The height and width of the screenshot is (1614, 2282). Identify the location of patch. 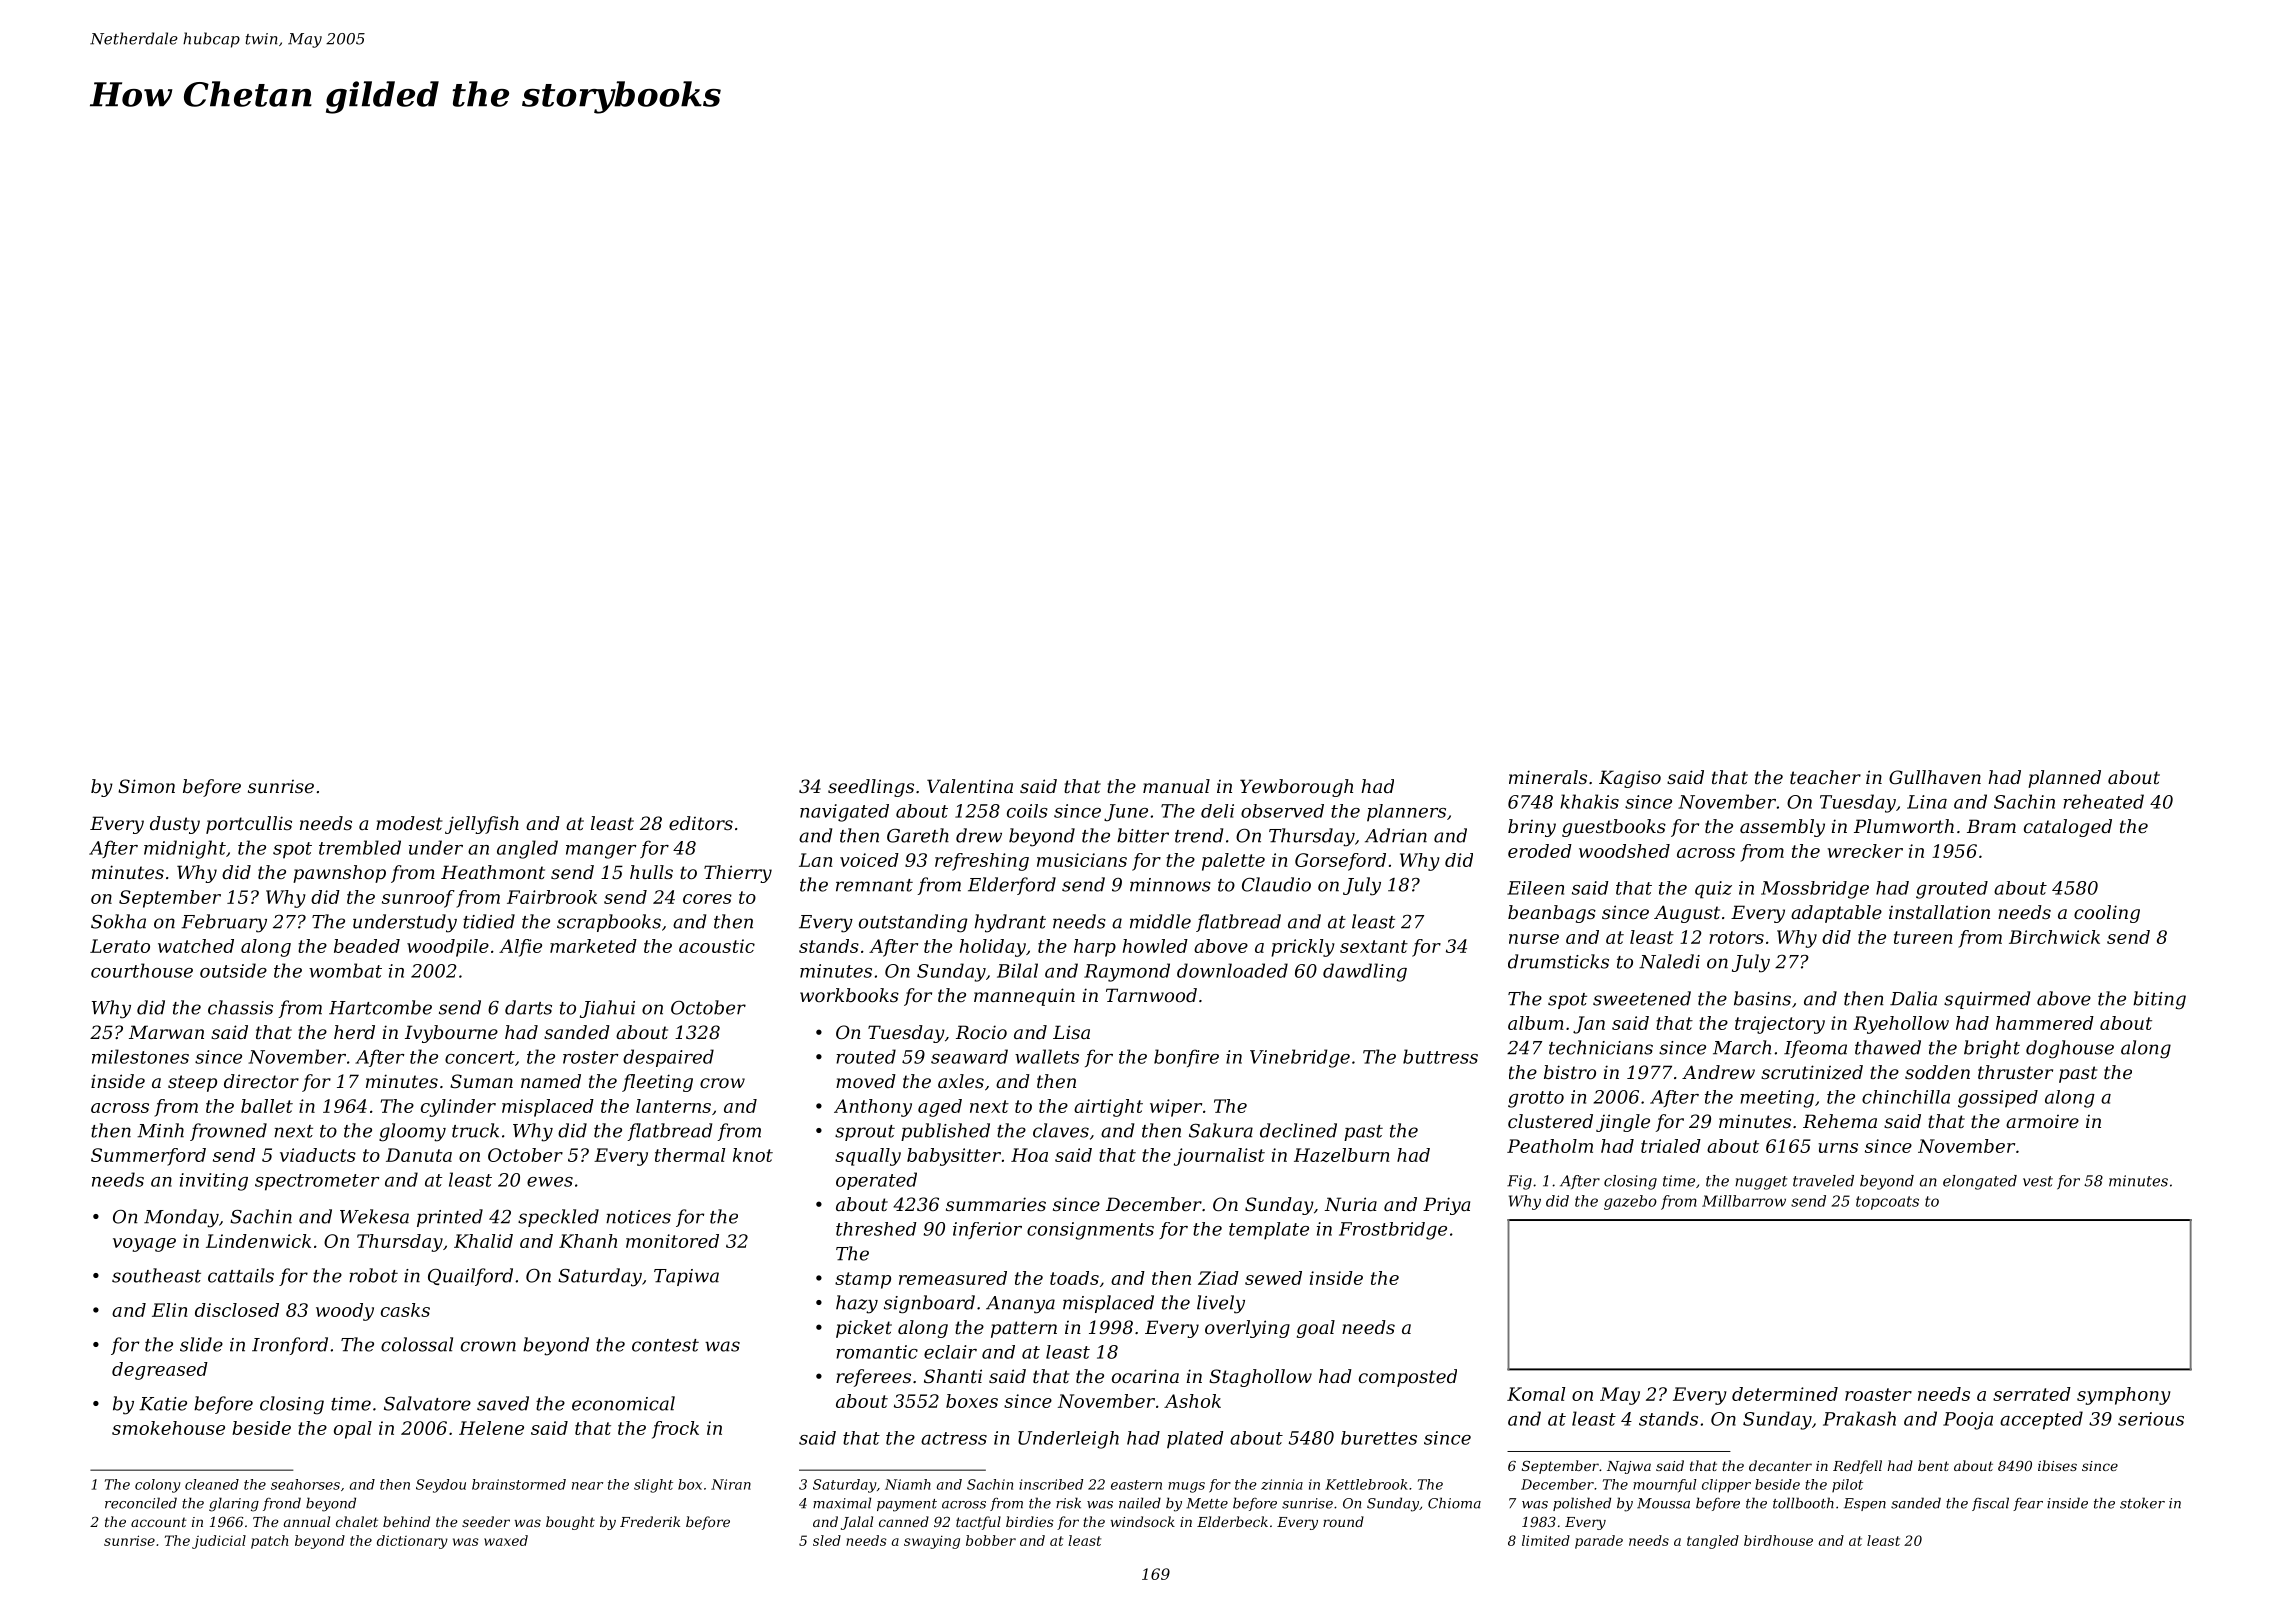
(269, 1542).
